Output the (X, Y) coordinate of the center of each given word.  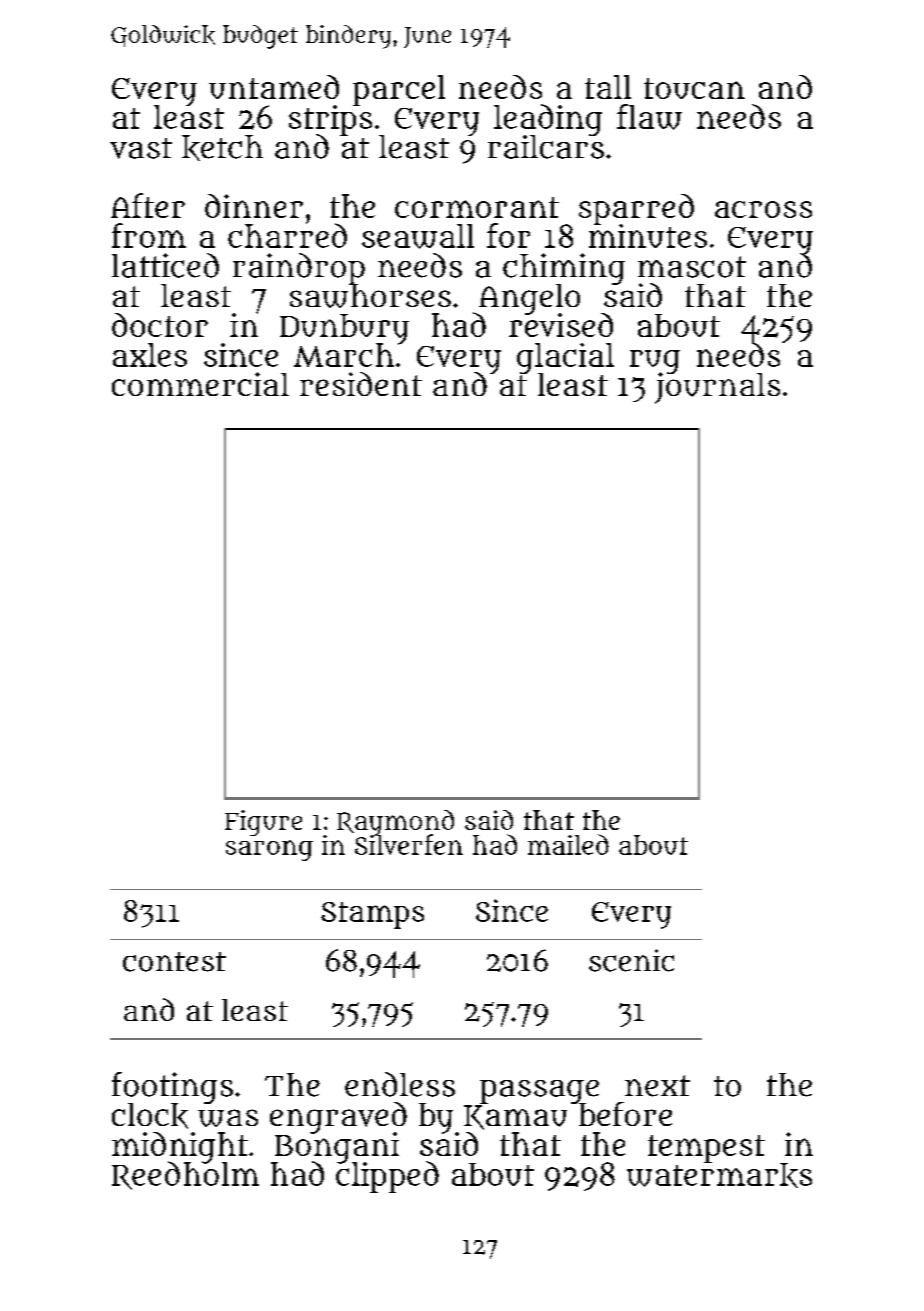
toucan (694, 88)
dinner (254, 206)
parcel (399, 90)
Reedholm (185, 1176)
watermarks (719, 1175)
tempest (706, 1149)
